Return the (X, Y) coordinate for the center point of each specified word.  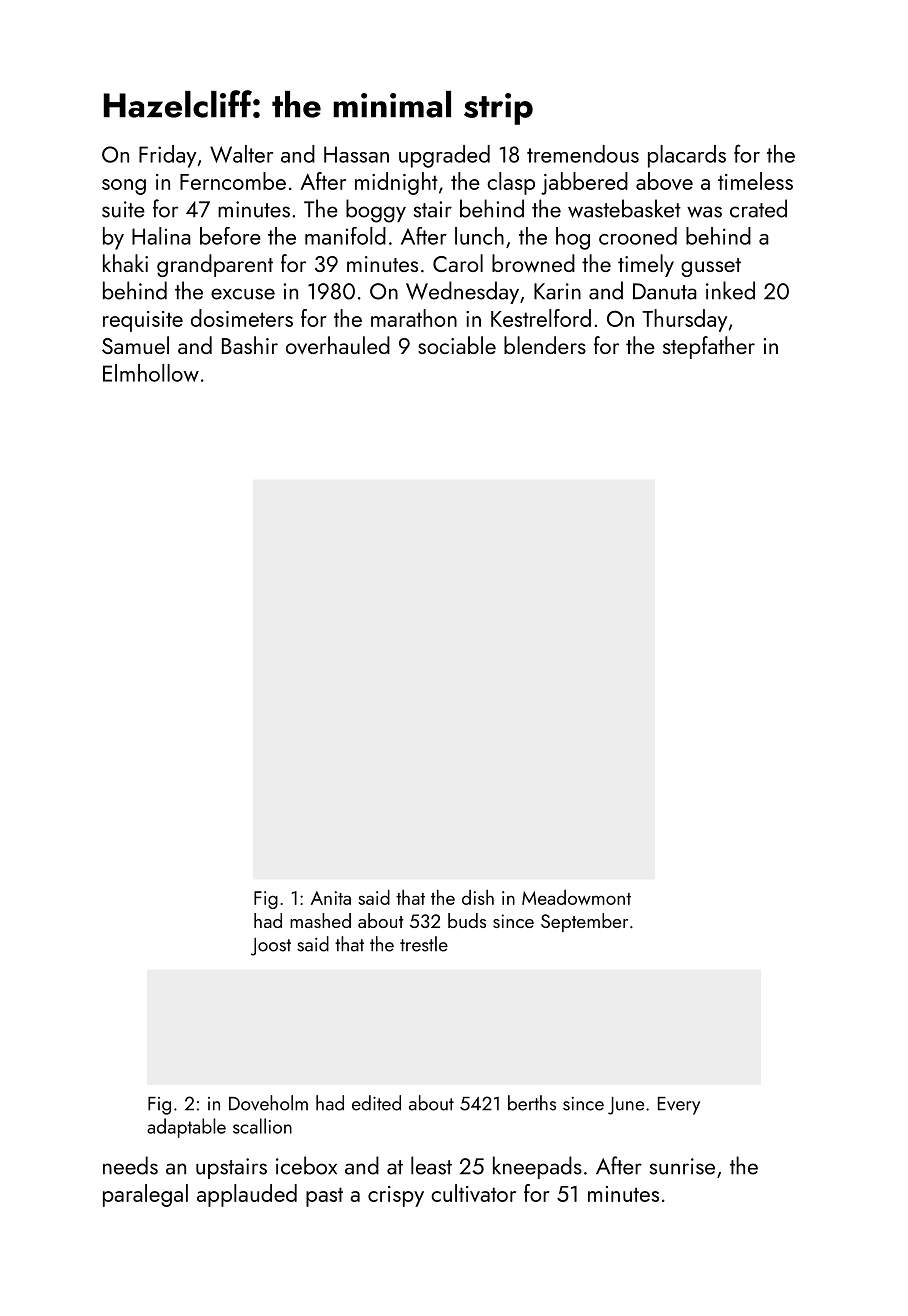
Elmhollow (151, 373)
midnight (396, 183)
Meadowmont (576, 897)
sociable (457, 345)
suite (123, 209)
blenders (545, 345)
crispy (396, 1196)
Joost (271, 947)
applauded (247, 1195)
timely (646, 265)
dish (478, 897)
